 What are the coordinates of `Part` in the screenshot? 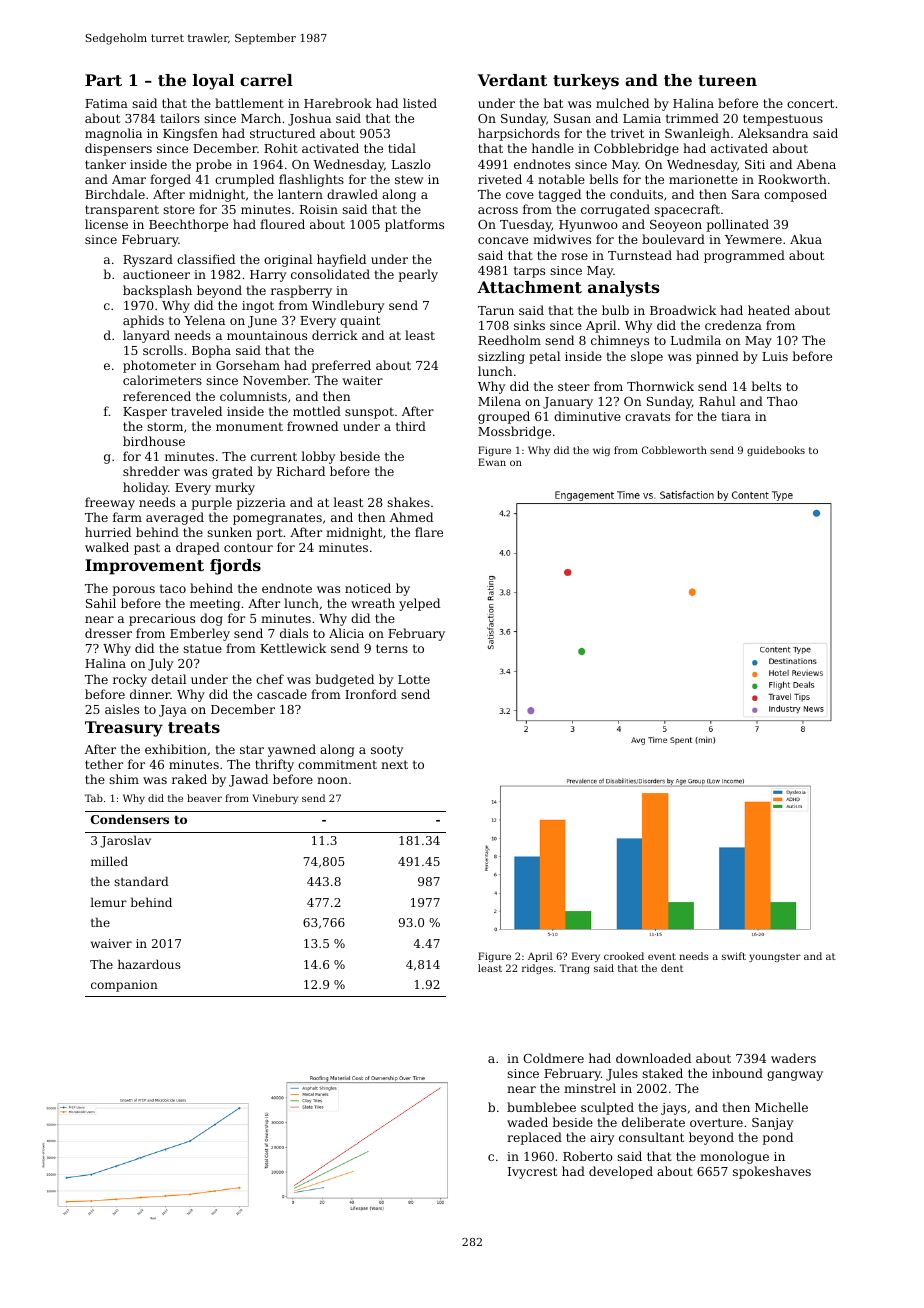 It's located at (103, 80).
